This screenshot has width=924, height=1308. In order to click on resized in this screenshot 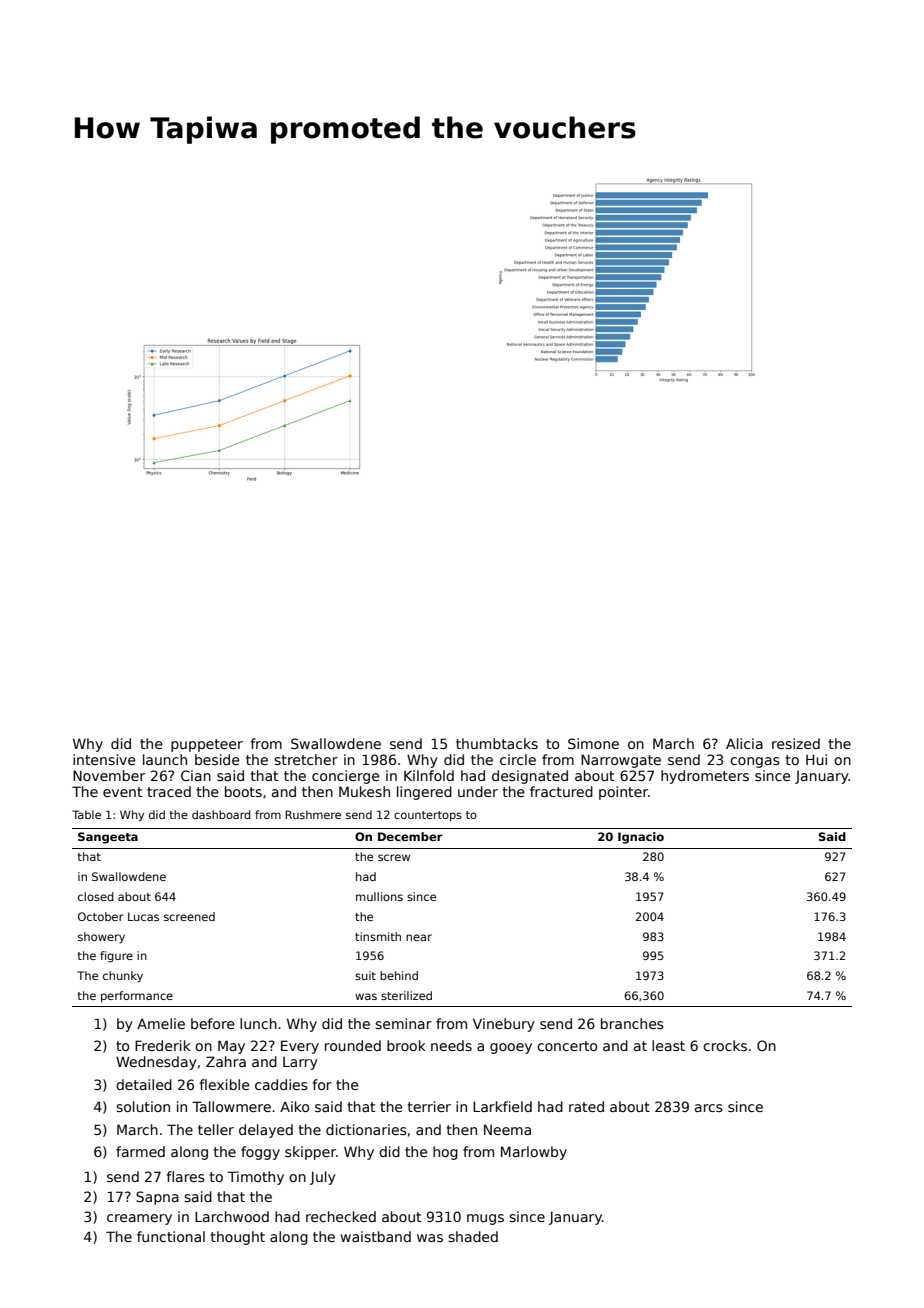, I will do `click(796, 743)`.
